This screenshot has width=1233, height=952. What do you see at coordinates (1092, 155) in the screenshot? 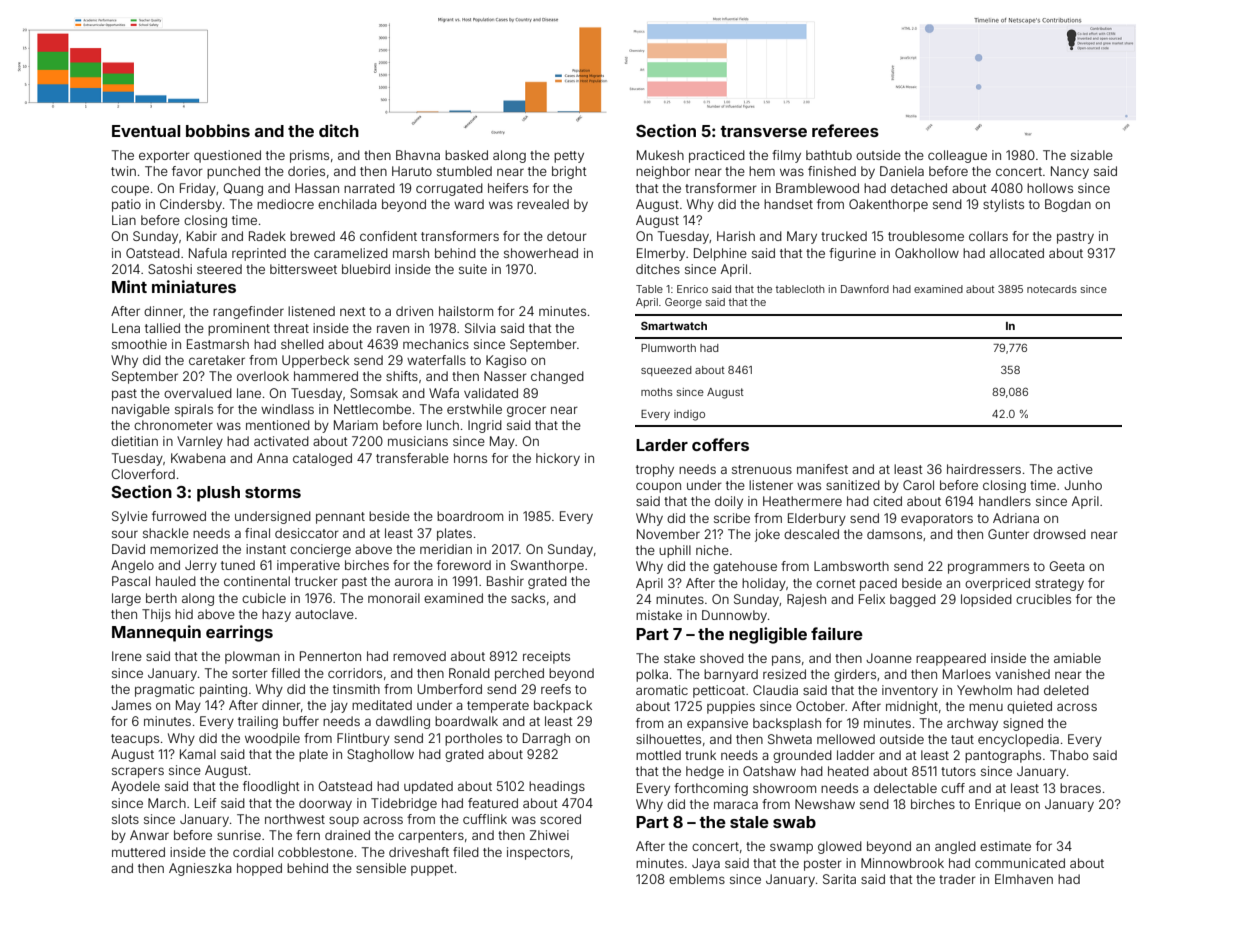
I see `sizable` at bounding box center [1092, 155].
